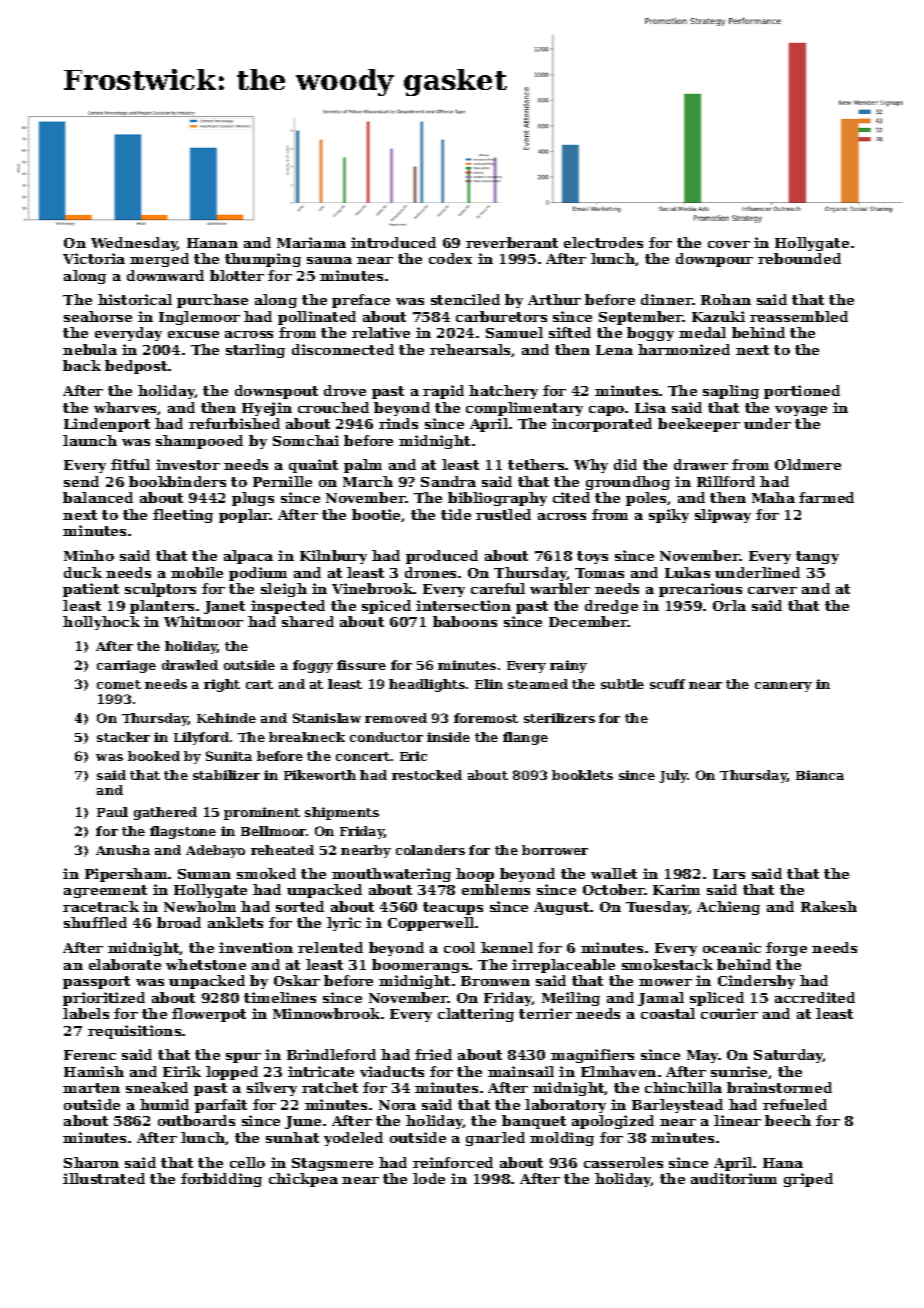  I want to click on cannery, so click(783, 687).
